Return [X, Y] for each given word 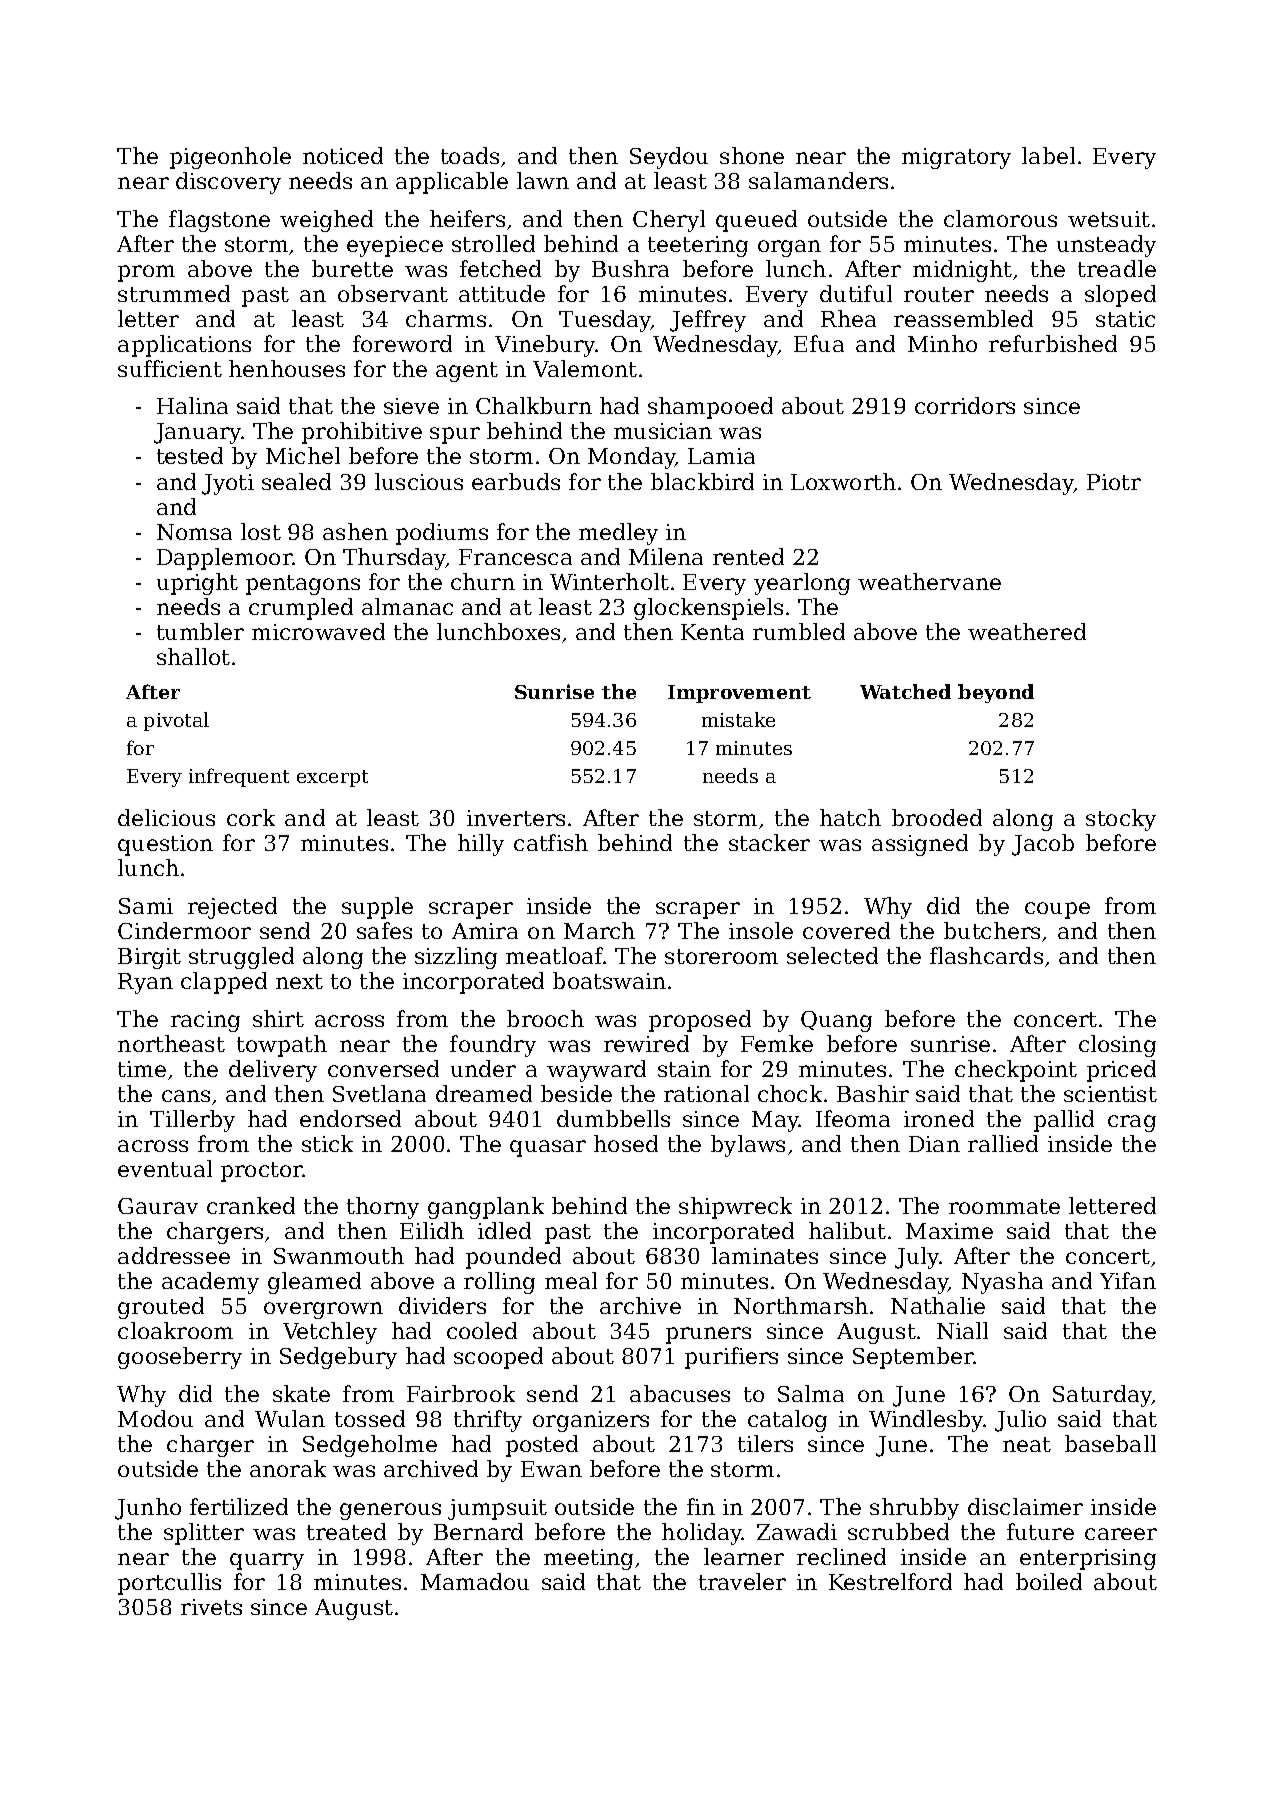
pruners [708, 1335]
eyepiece [395, 246]
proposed [700, 1021]
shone [752, 155]
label [1048, 155]
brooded [937, 817]
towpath [282, 1046]
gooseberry [180, 1358]
